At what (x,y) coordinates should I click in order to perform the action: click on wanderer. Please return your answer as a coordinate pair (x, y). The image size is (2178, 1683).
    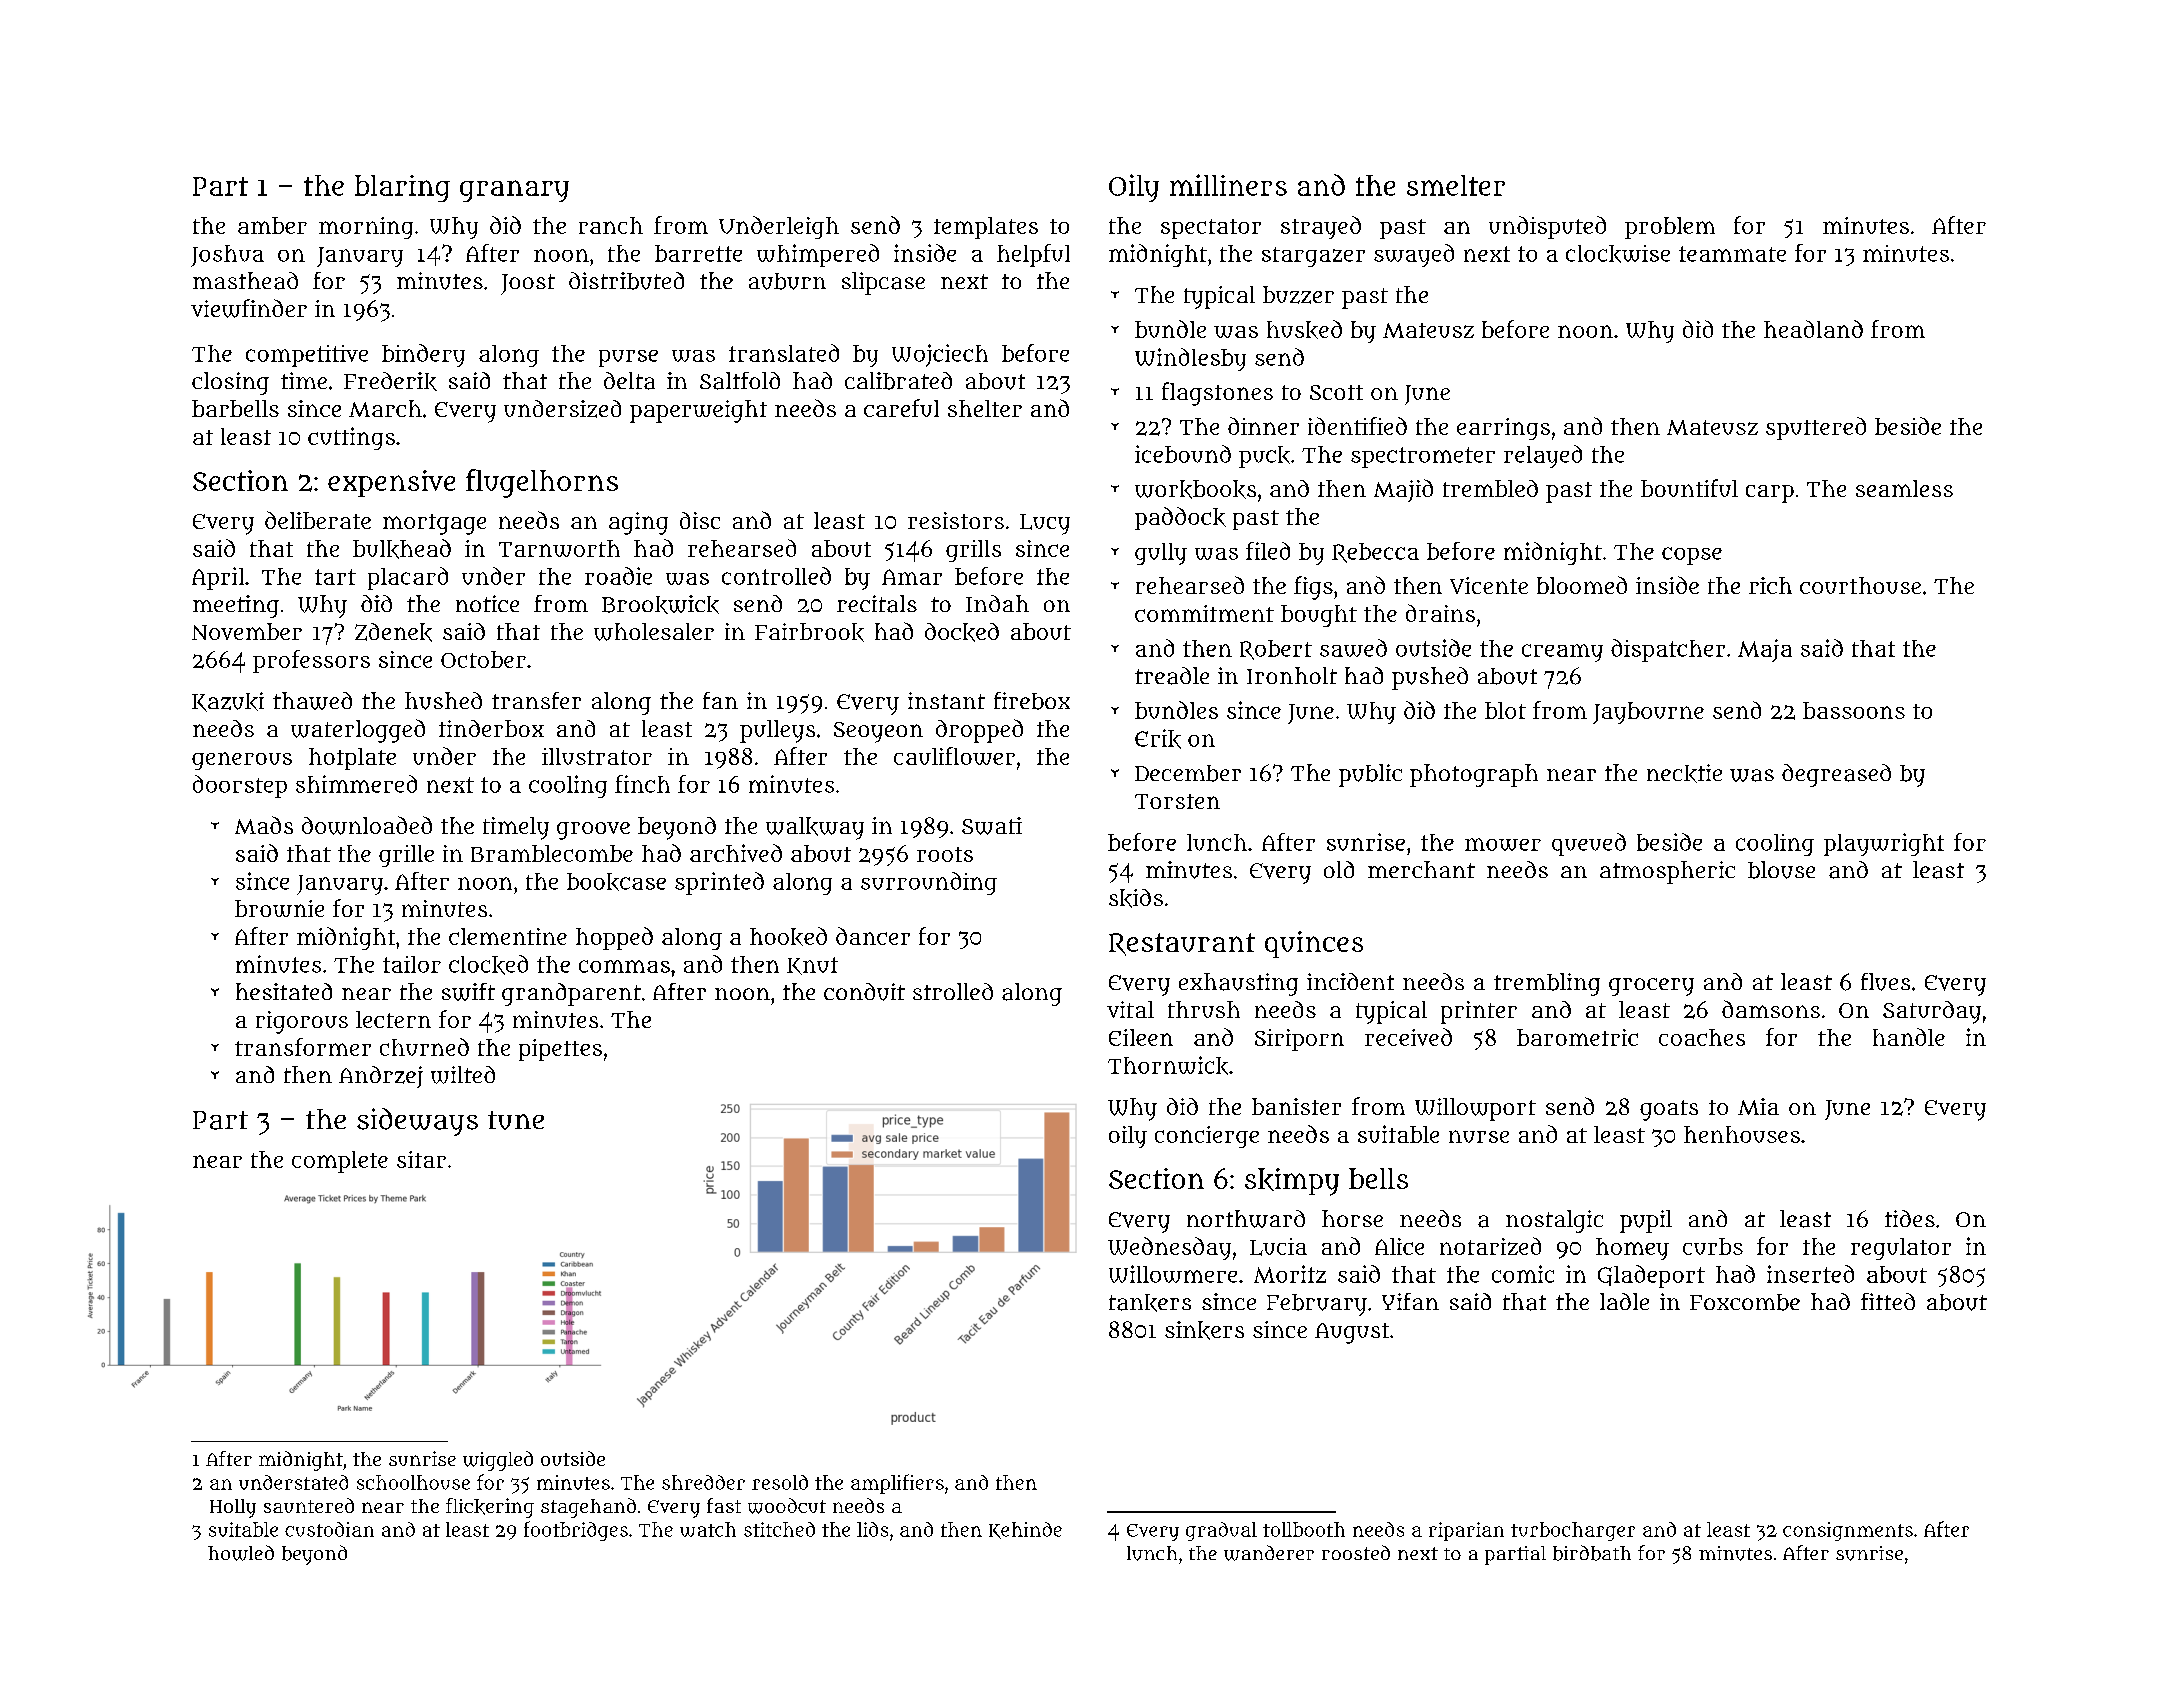
    Looking at the image, I should click on (1269, 1553).
